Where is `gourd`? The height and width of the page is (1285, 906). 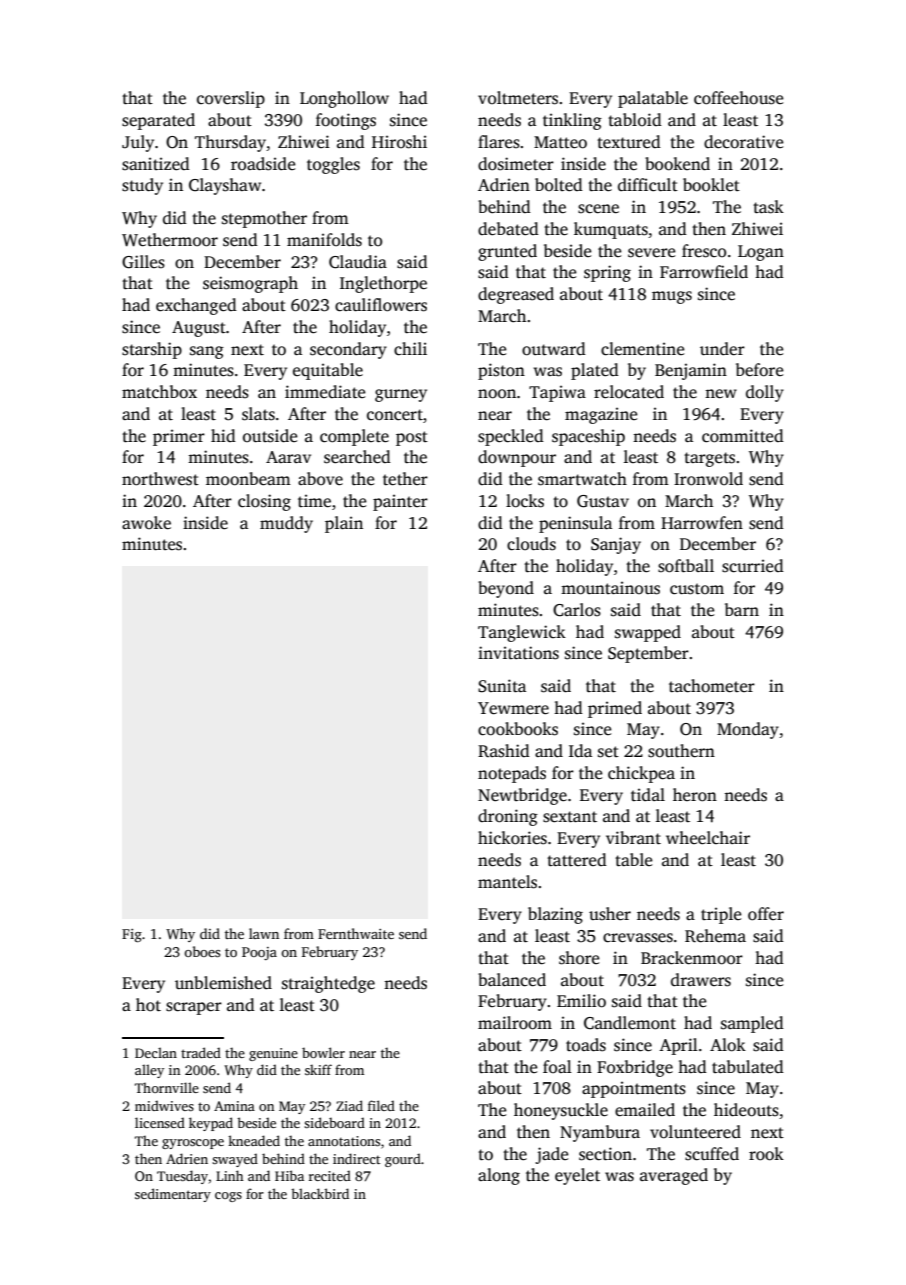
gourd is located at coordinates (403, 1160).
